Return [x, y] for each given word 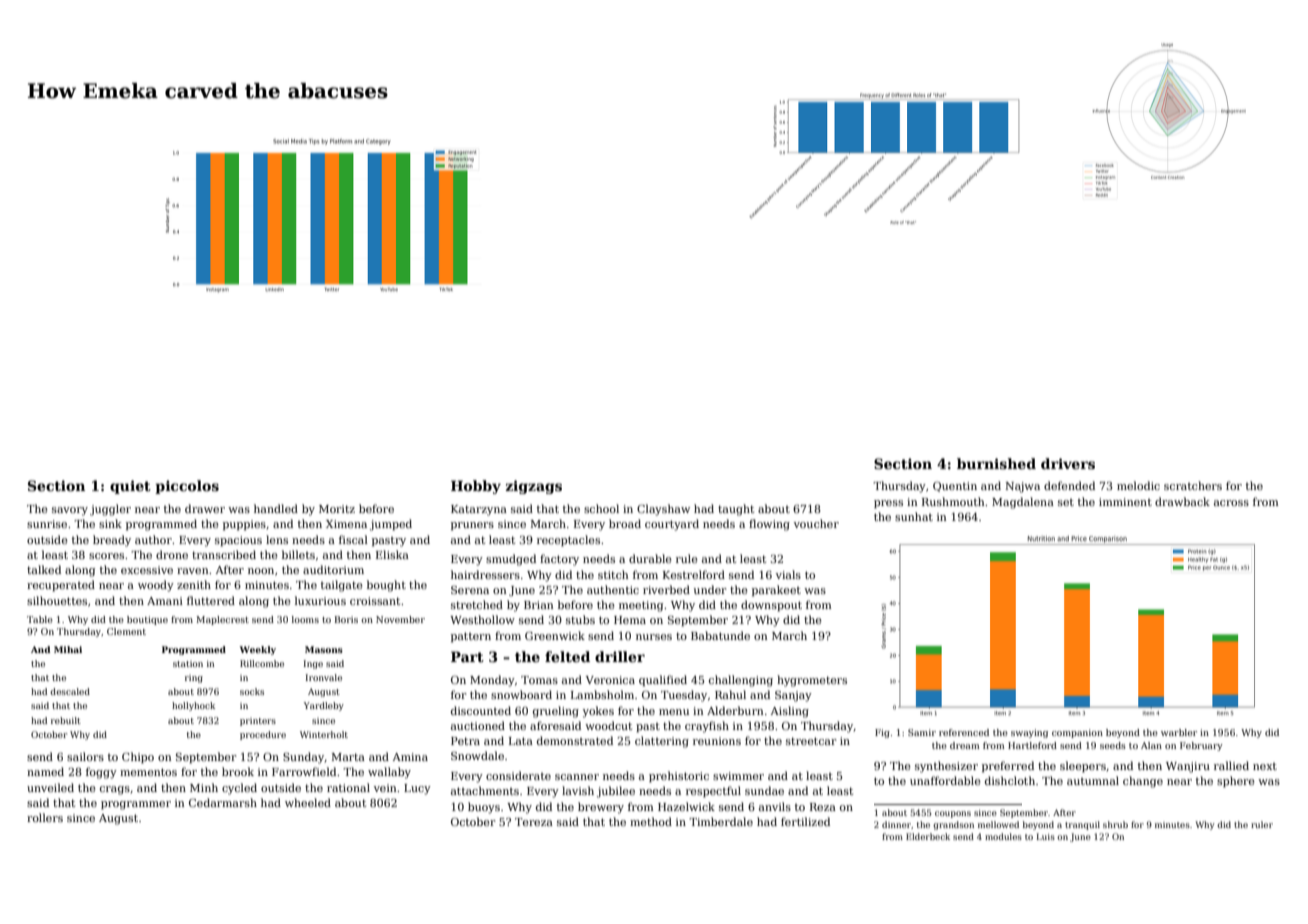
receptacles [568, 541]
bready [112, 541]
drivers [1068, 463]
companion [1077, 733]
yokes [598, 712]
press [888, 504]
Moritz [337, 509]
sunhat [914, 516]
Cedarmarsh [223, 802]
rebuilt [66, 720]
